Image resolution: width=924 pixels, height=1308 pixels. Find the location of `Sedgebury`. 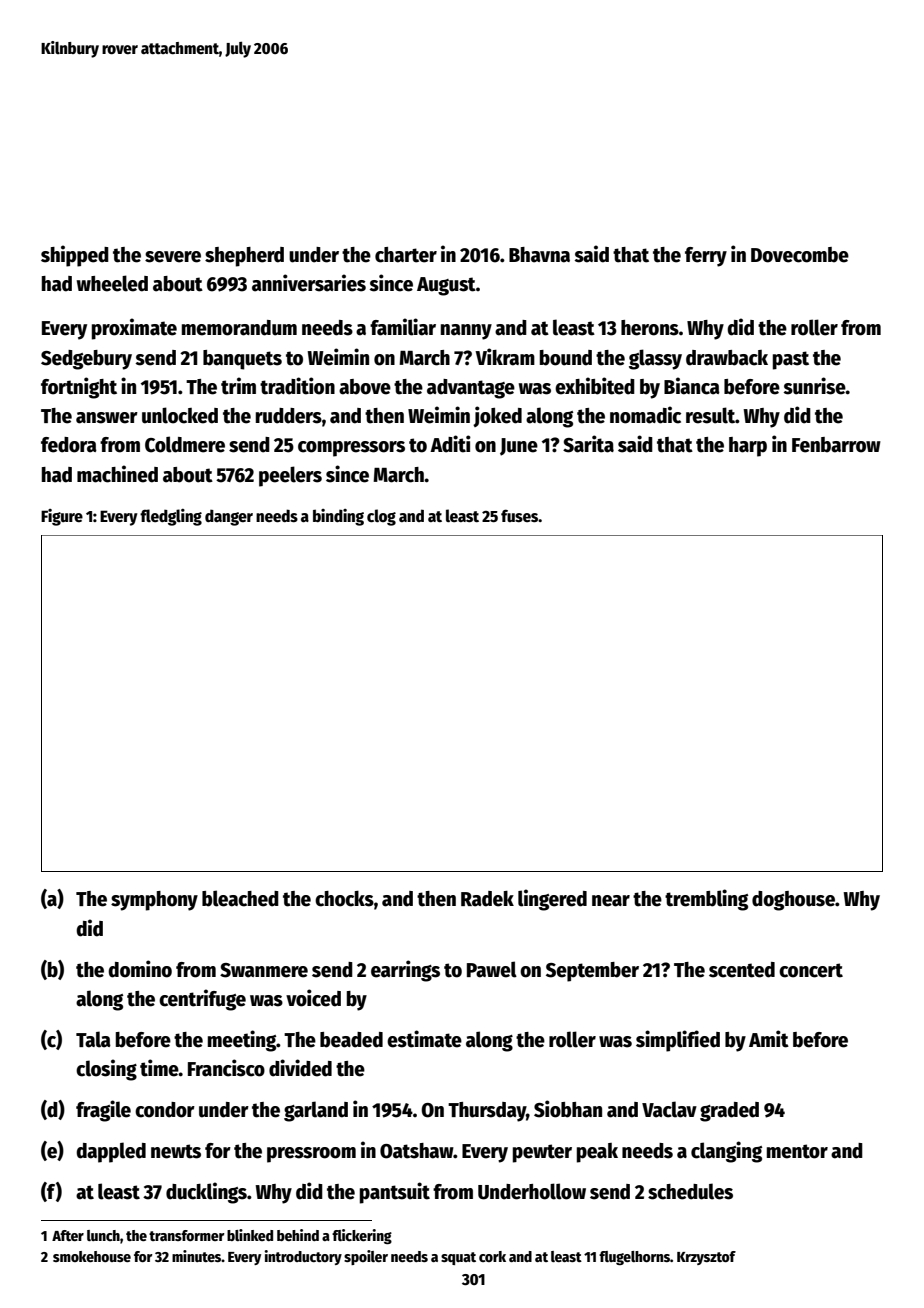

Sedgebury is located at coordinates (86, 360).
